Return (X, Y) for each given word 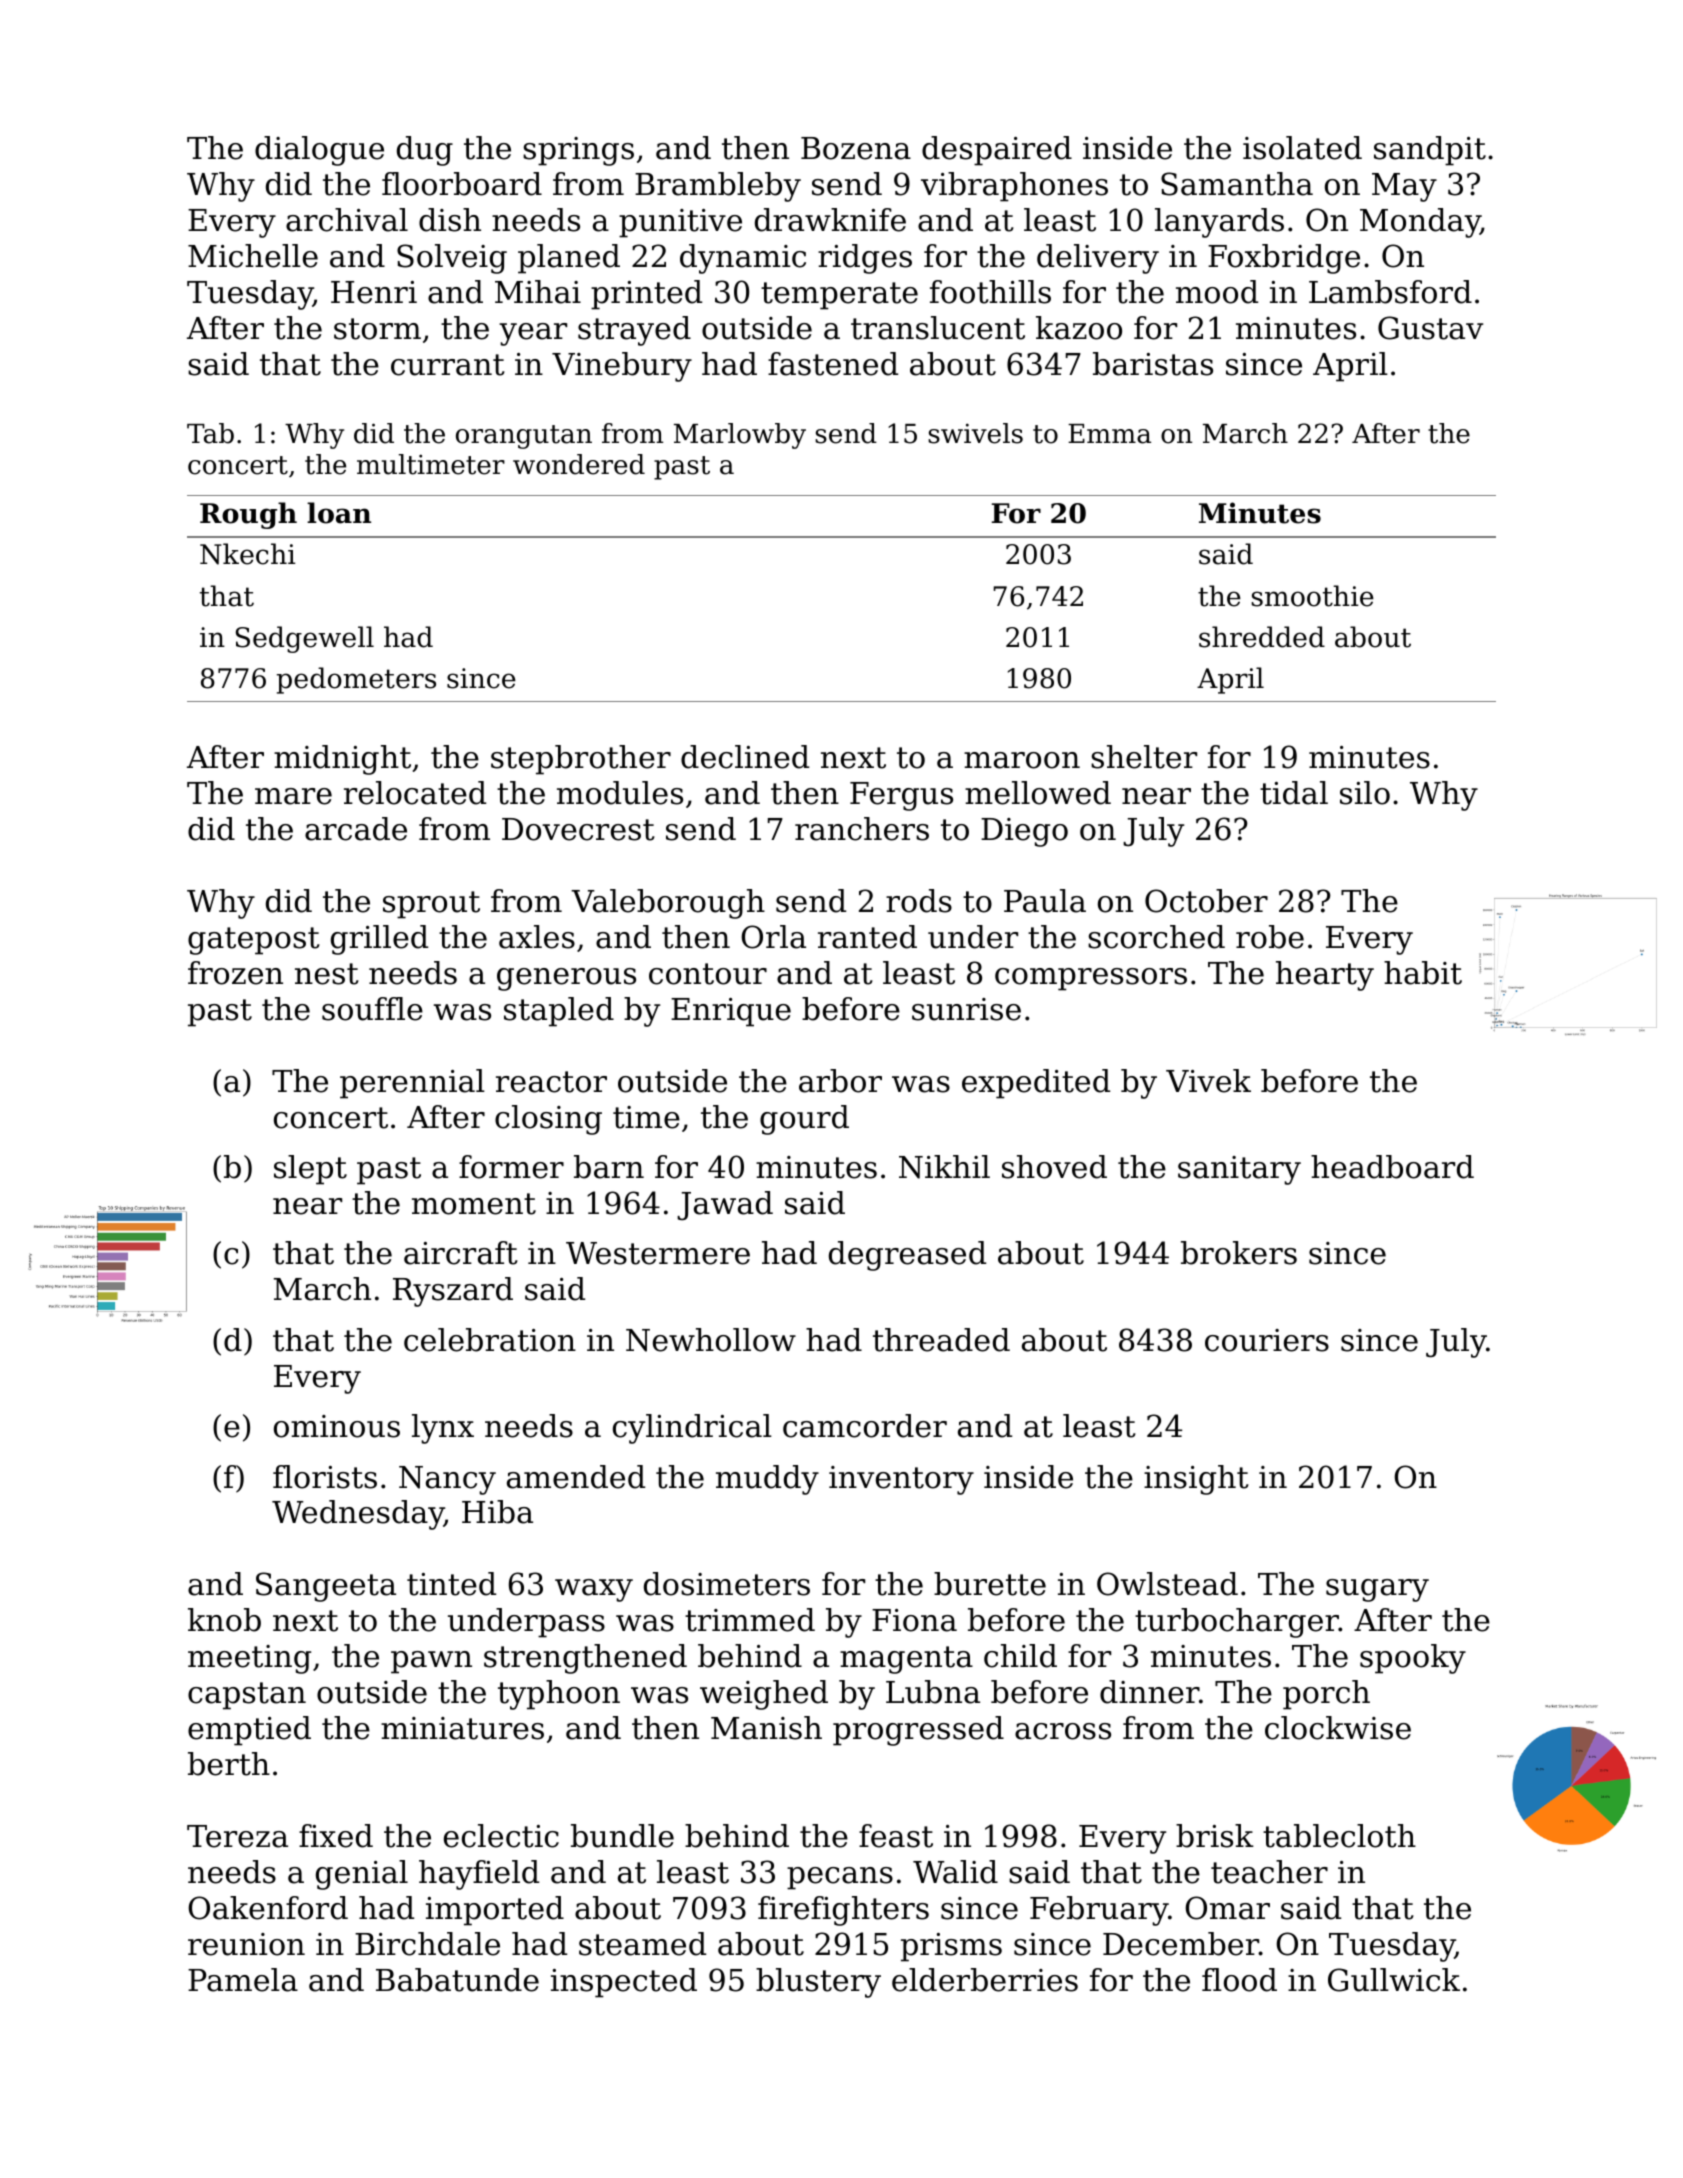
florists (325, 1477)
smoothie (1313, 596)
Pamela (243, 1980)
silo (1365, 793)
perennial (412, 1084)
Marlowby (740, 436)
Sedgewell (305, 639)
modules (620, 793)
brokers (1239, 1253)
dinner (1149, 1692)
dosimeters (727, 1584)
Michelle (253, 256)
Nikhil (944, 1167)
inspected (624, 1983)
